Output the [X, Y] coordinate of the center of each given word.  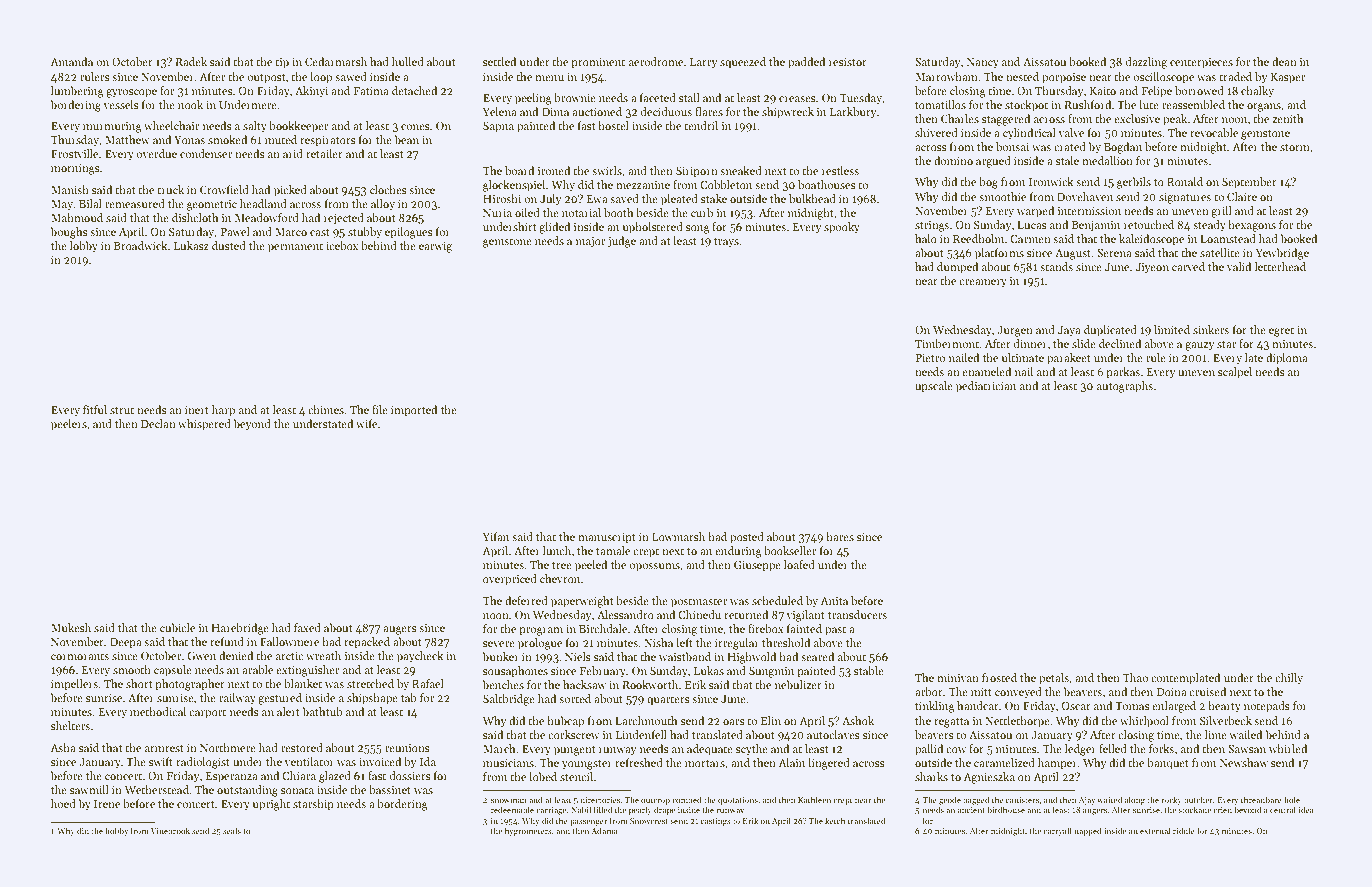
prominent [598, 63]
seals [232, 830]
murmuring [112, 127]
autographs [1125, 387]
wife [366, 423]
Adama [604, 830]
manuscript [607, 538]
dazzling [1146, 63]
